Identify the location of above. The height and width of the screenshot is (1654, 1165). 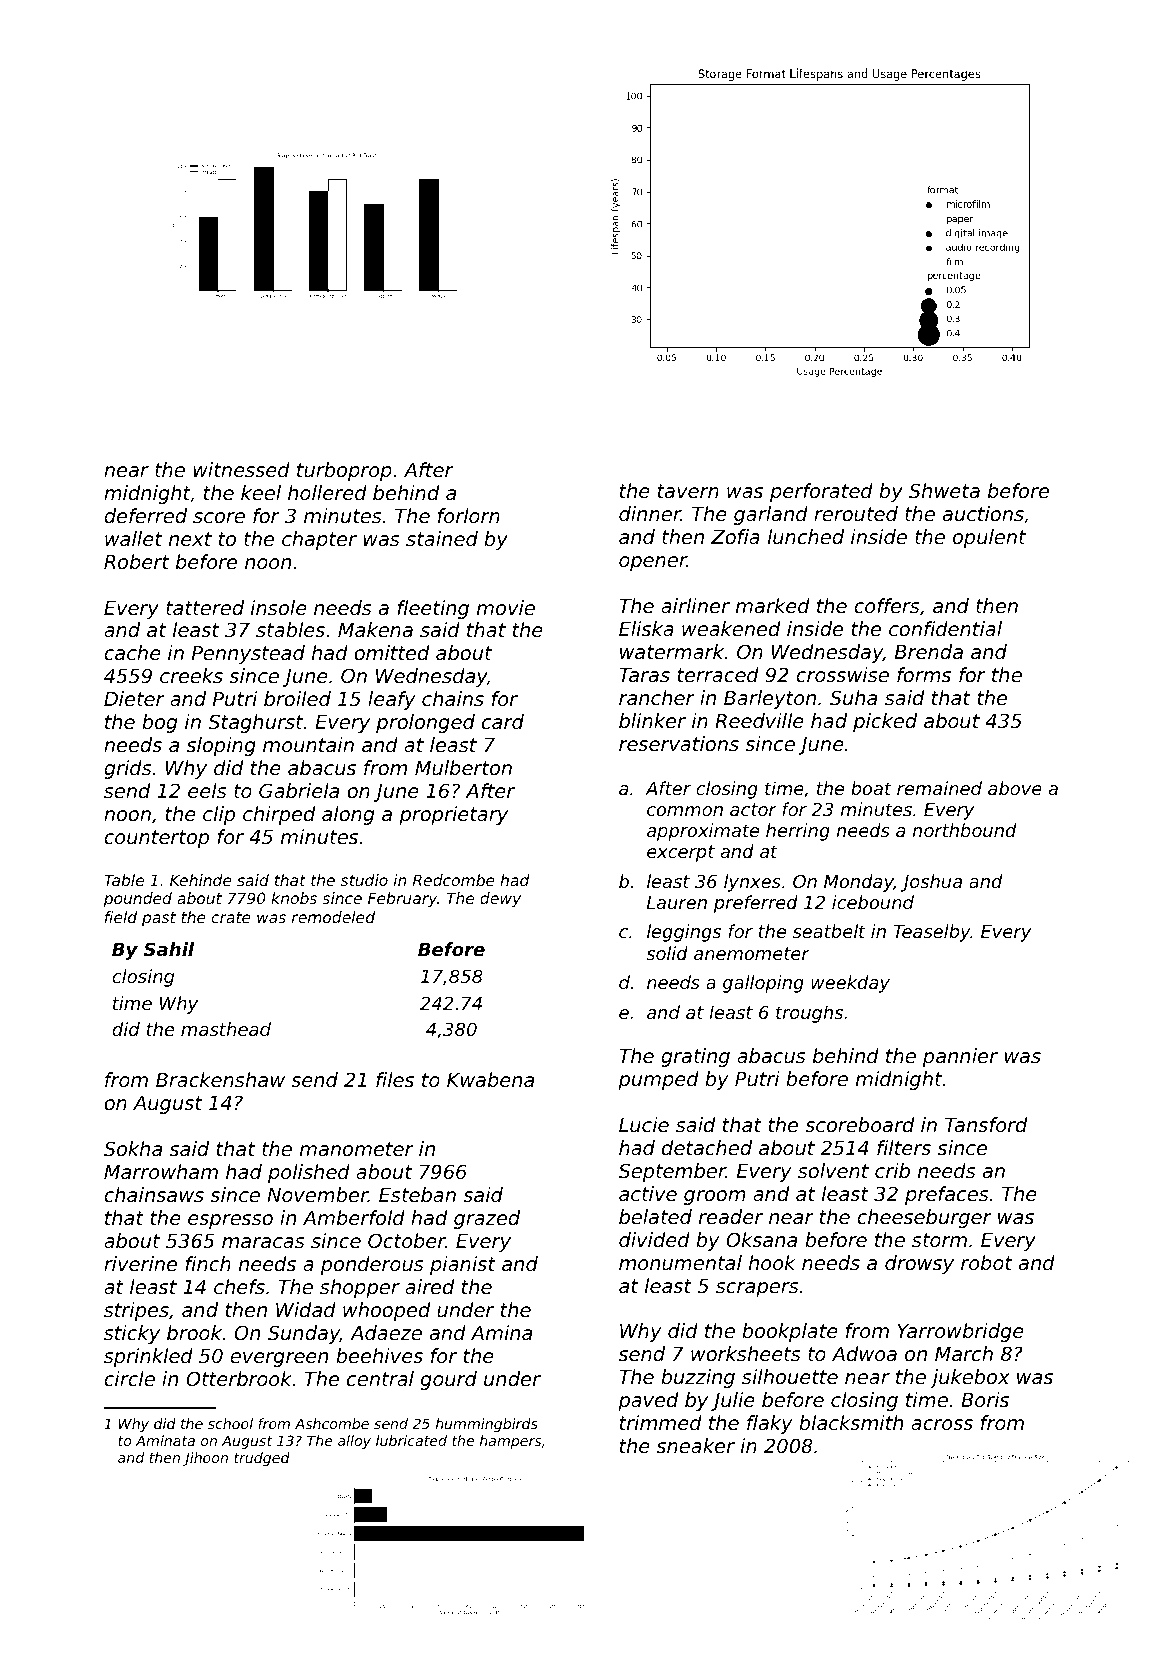
(1015, 788).
